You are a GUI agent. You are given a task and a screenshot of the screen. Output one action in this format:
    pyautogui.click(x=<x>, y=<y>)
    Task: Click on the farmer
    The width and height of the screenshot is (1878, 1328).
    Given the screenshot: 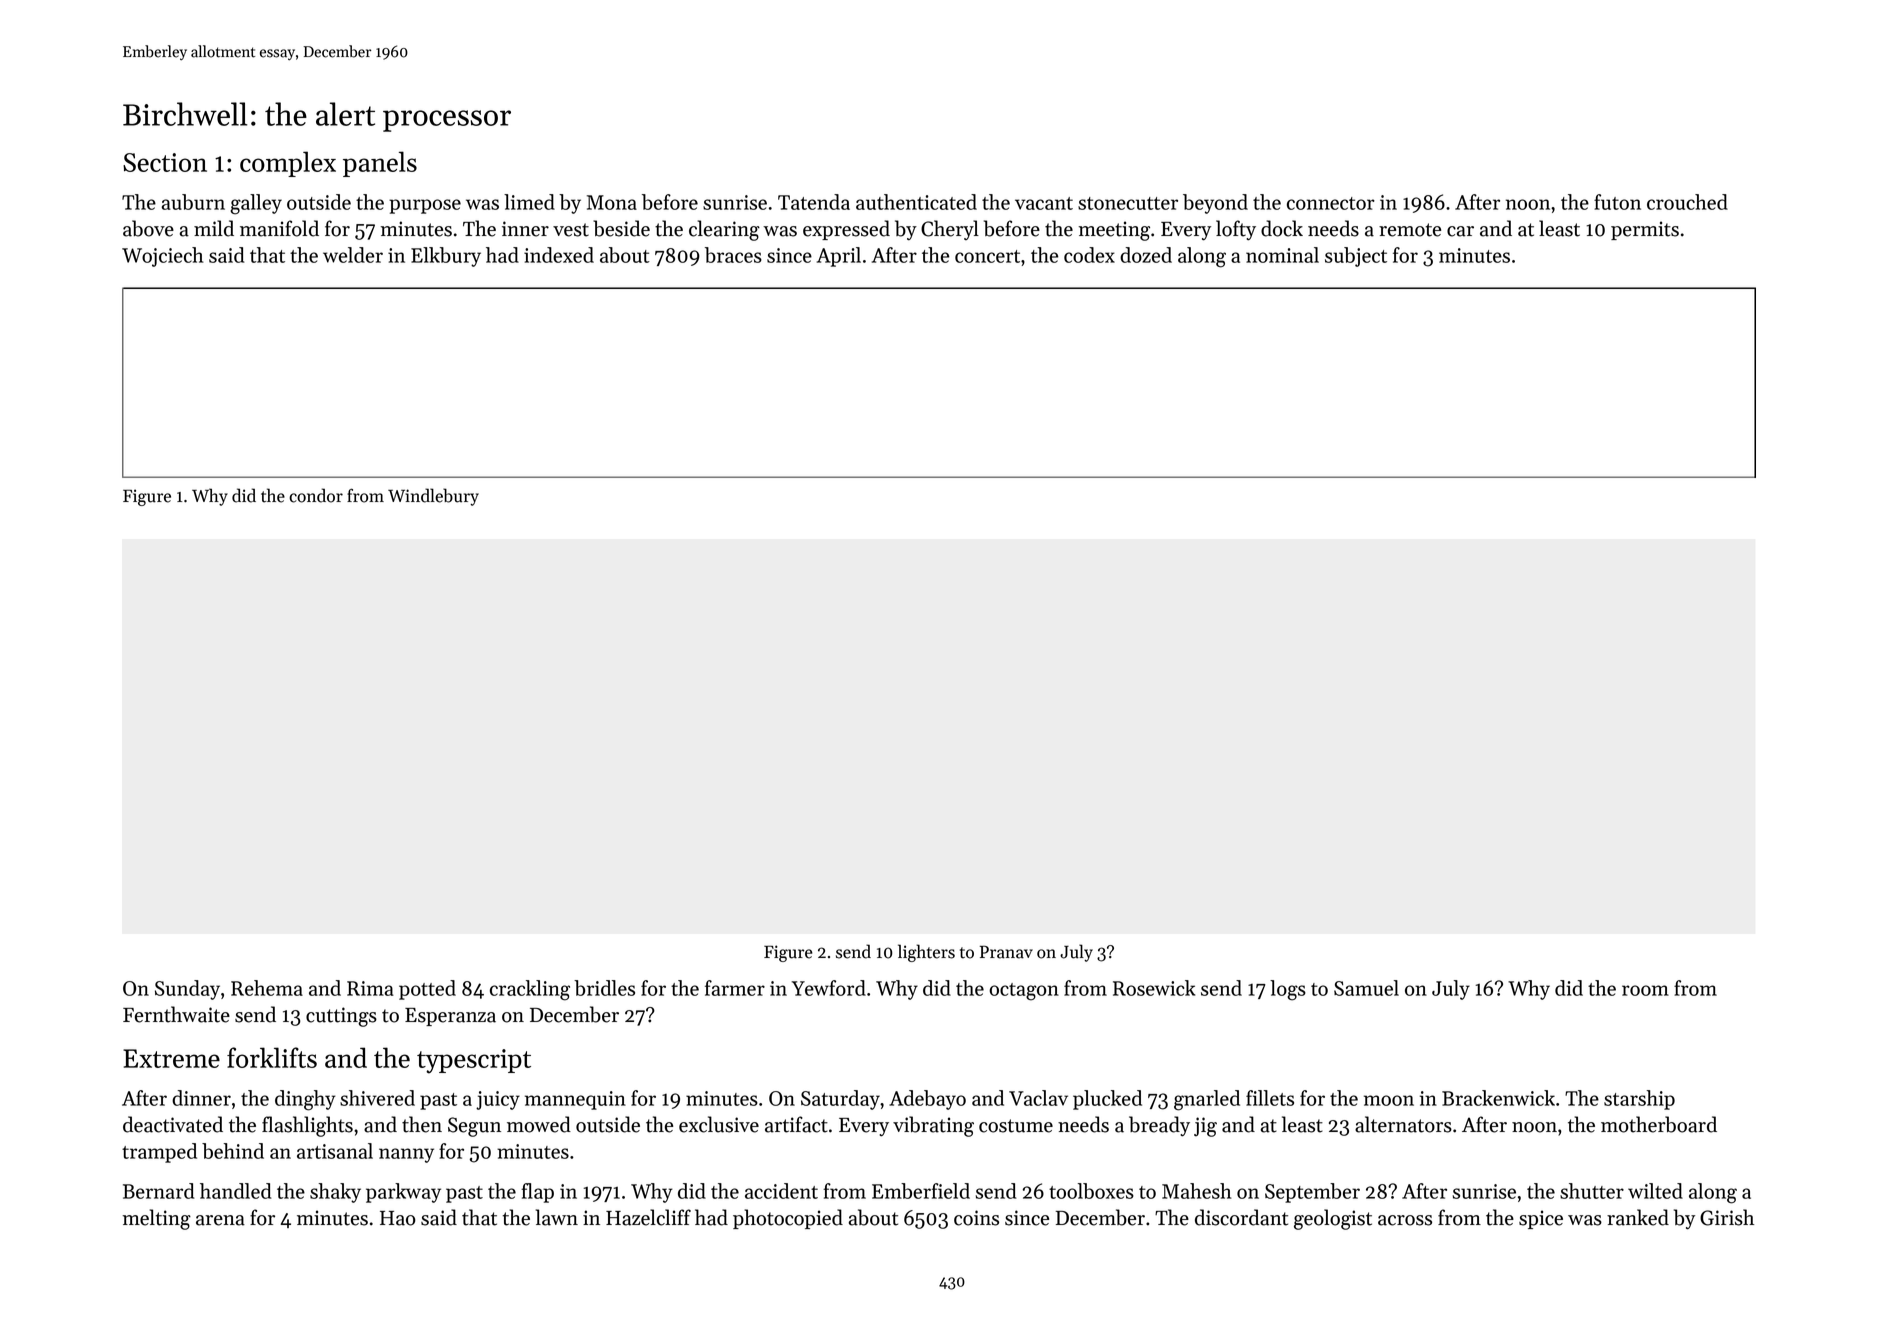 What is the action you would take?
    pyautogui.click(x=735, y=988)
